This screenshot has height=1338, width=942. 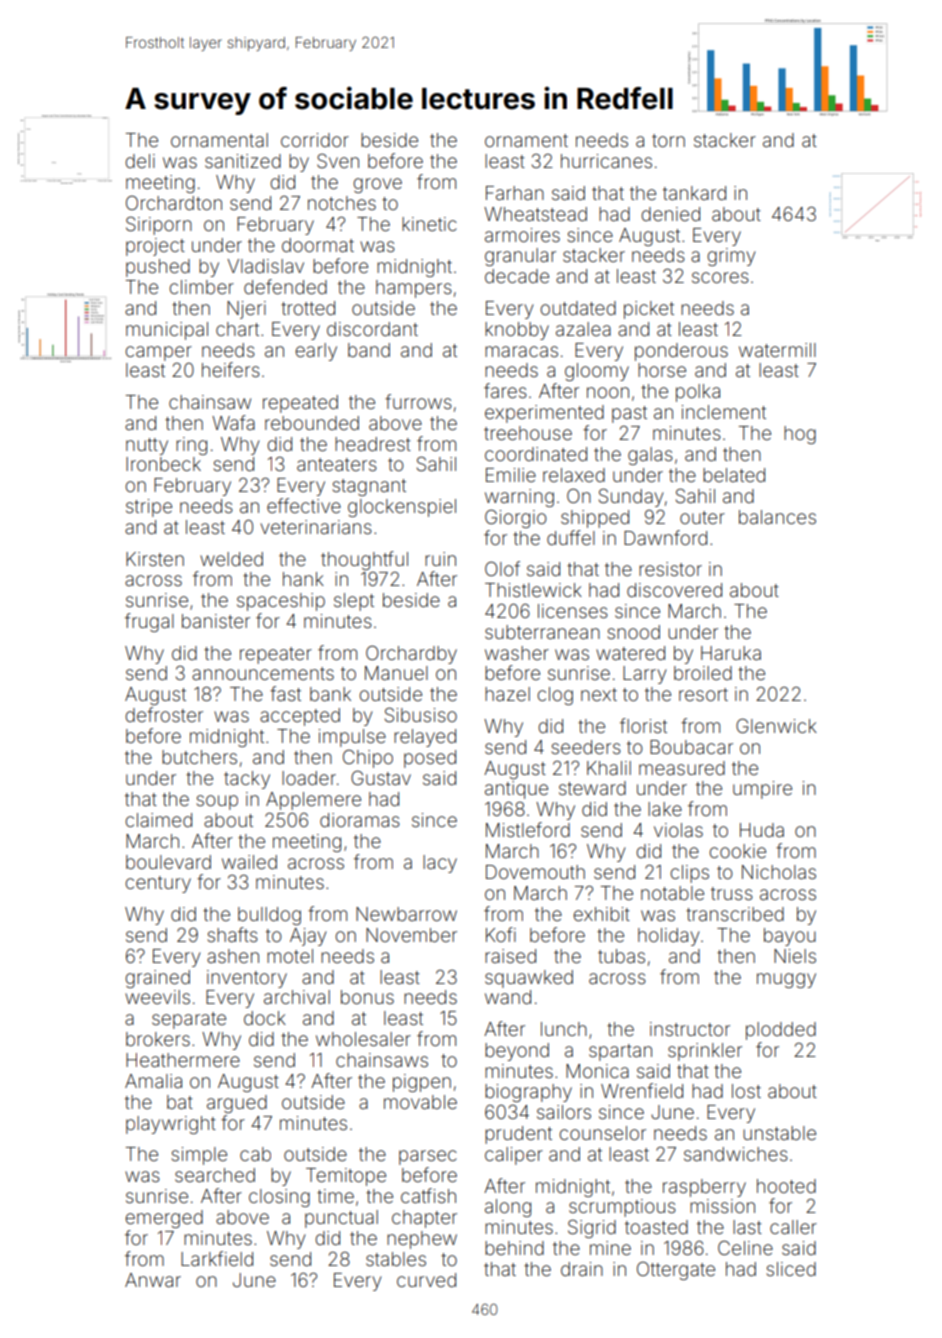 I want to click on Sven, so click(x=338, y=160).
